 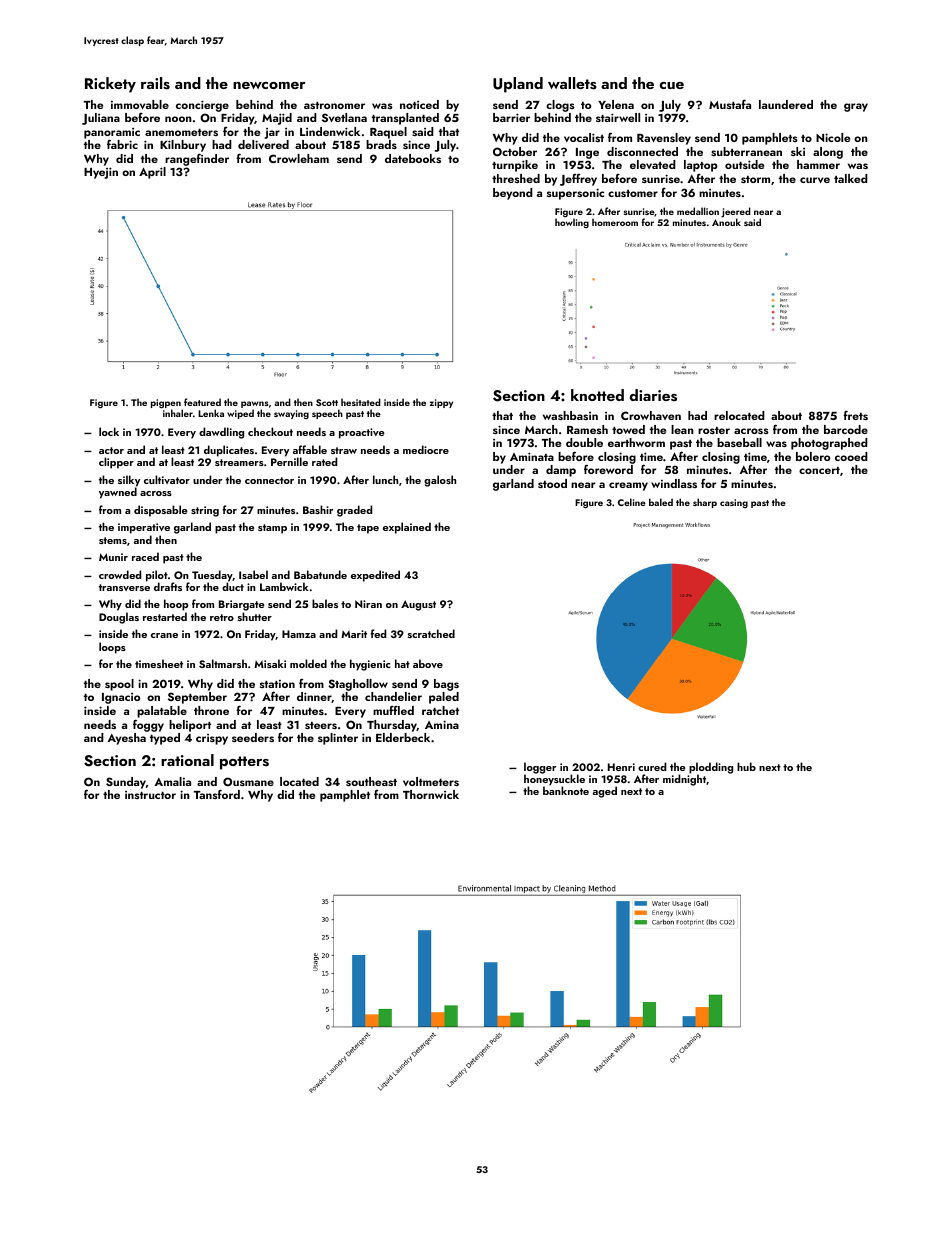 What do you see at coordinates (653, 164) in the screenshot?
I see `elevated` at bounding box center [653, 164].
